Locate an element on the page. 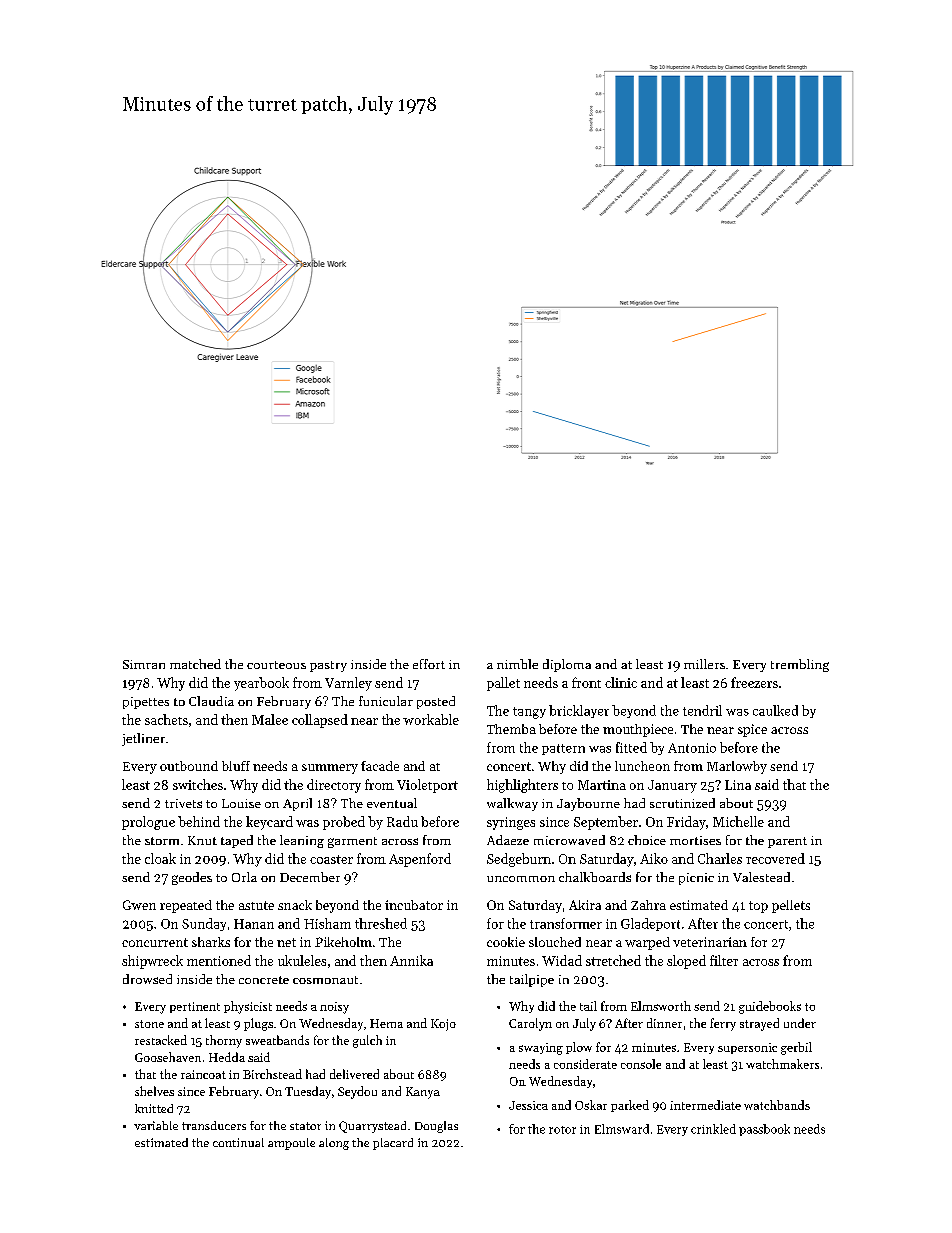  under is located at coordinates (800, 1023).
